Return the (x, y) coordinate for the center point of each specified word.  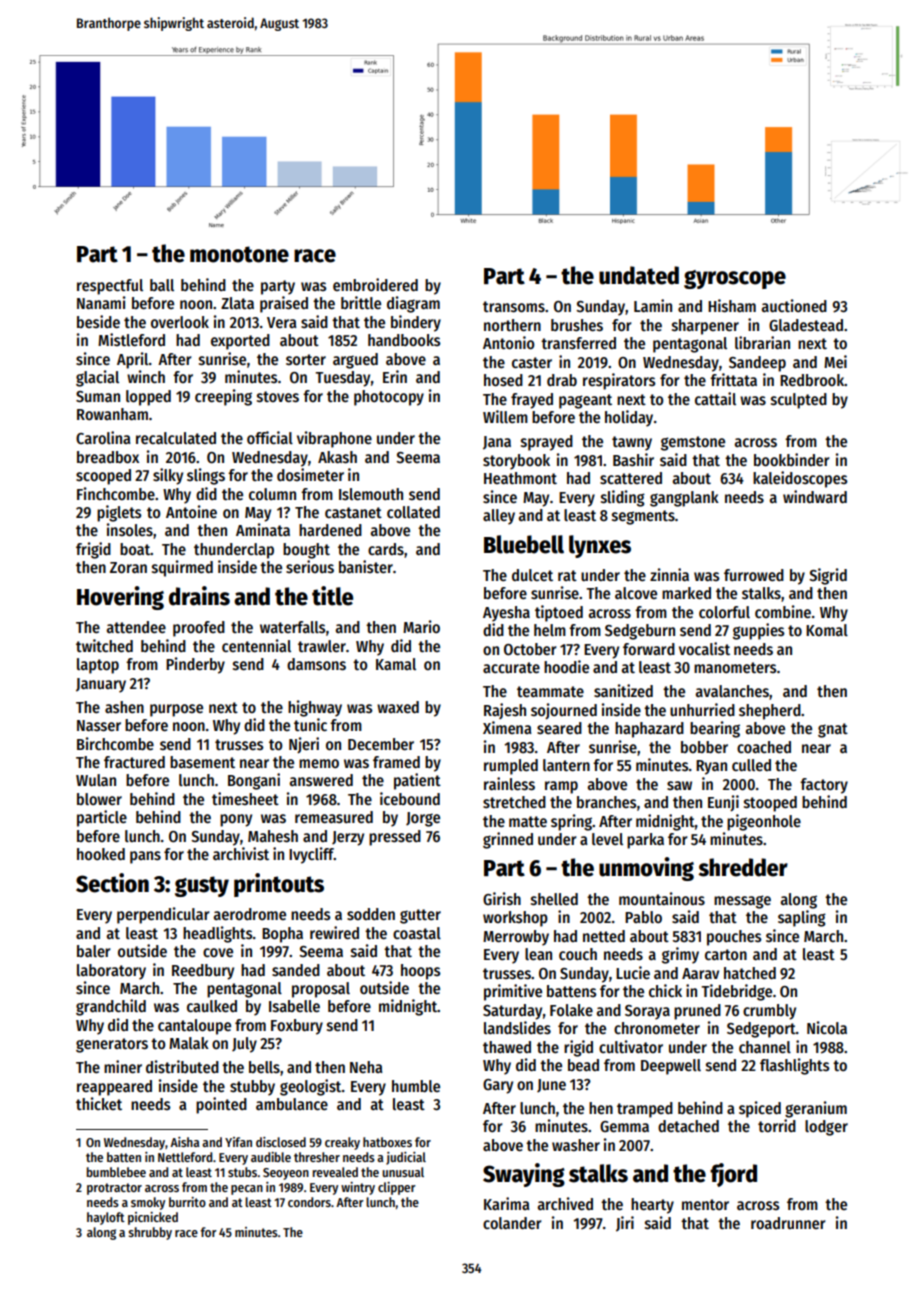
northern (512, 325)
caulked (212, 1006)
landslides (517, 1028)
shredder (743, 867)
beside (98, 321)
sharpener (705, 327)
